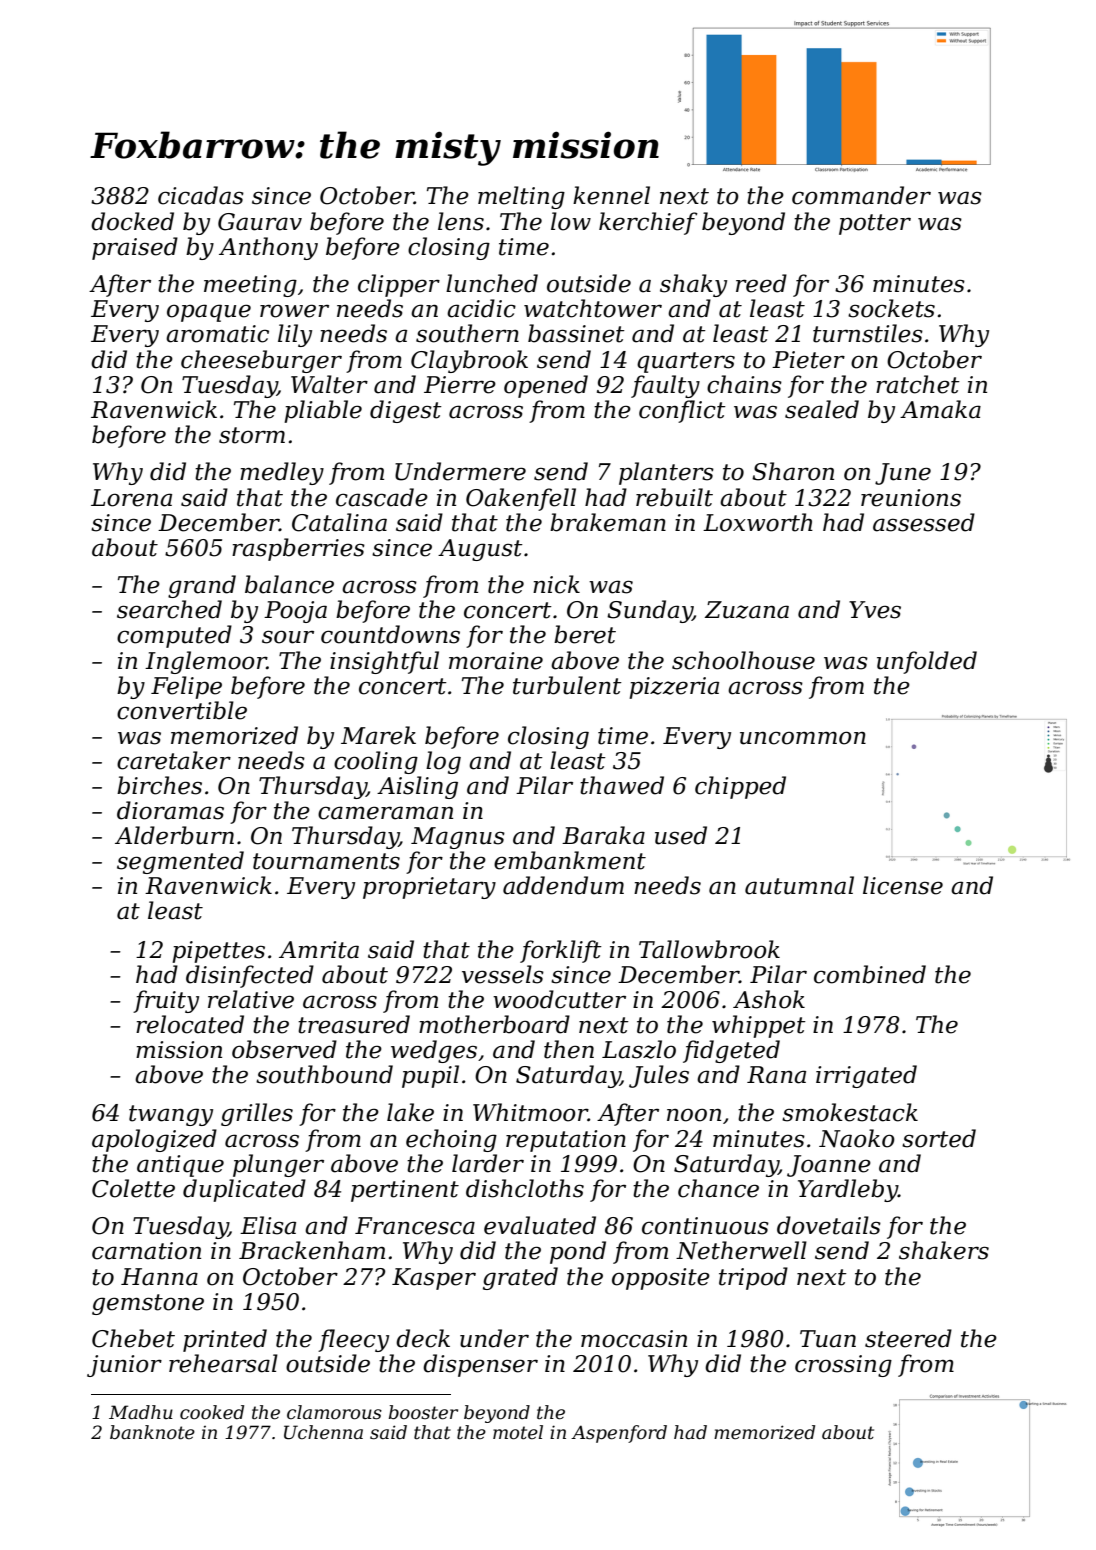 The height and width of the page is (1550, 1096). What do you see at coordinates (803, 738) in the page?
I see `uncommon` at bounding box center [803, 738].
